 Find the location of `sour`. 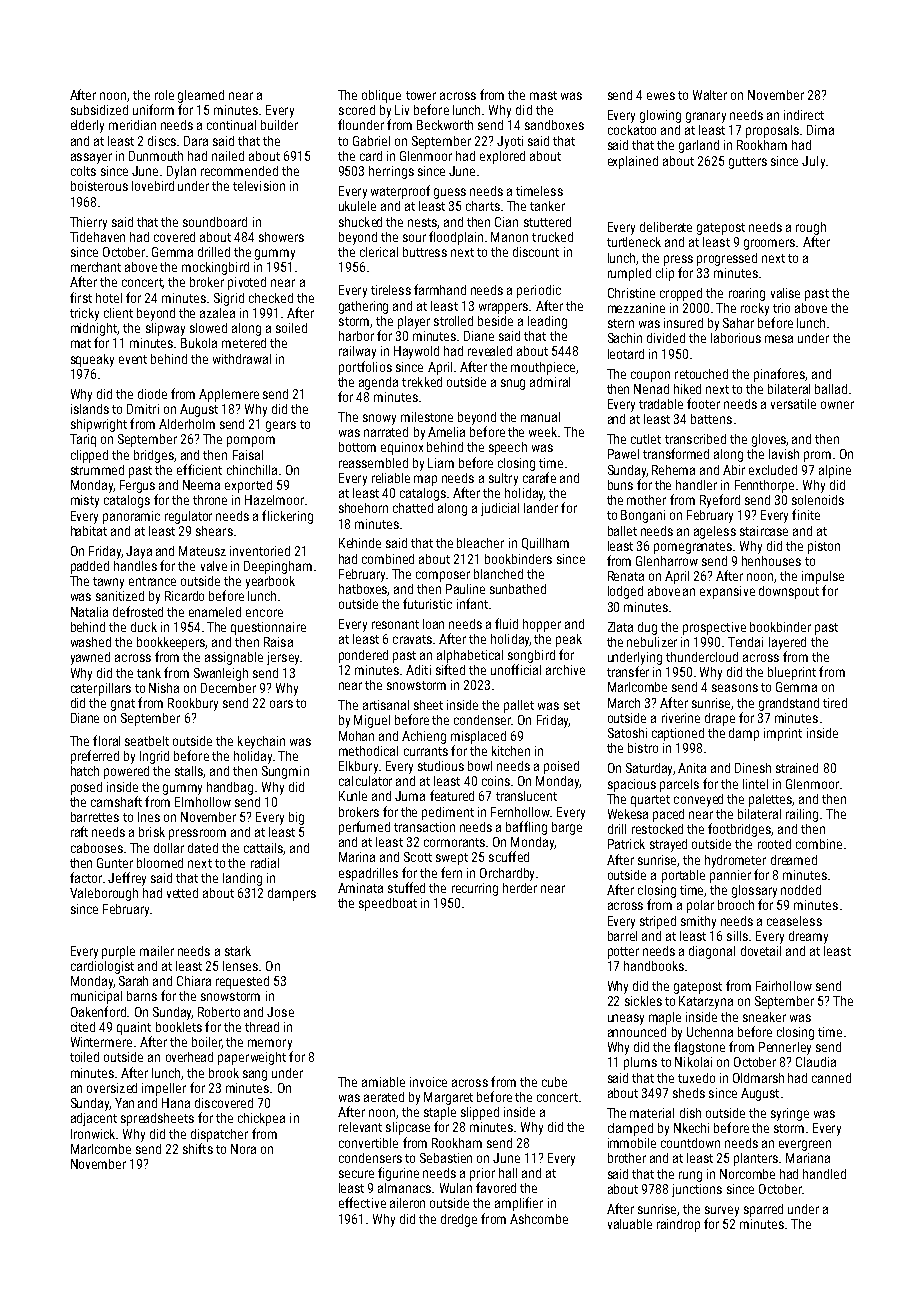

sour is located at coordinates (414, 238).
